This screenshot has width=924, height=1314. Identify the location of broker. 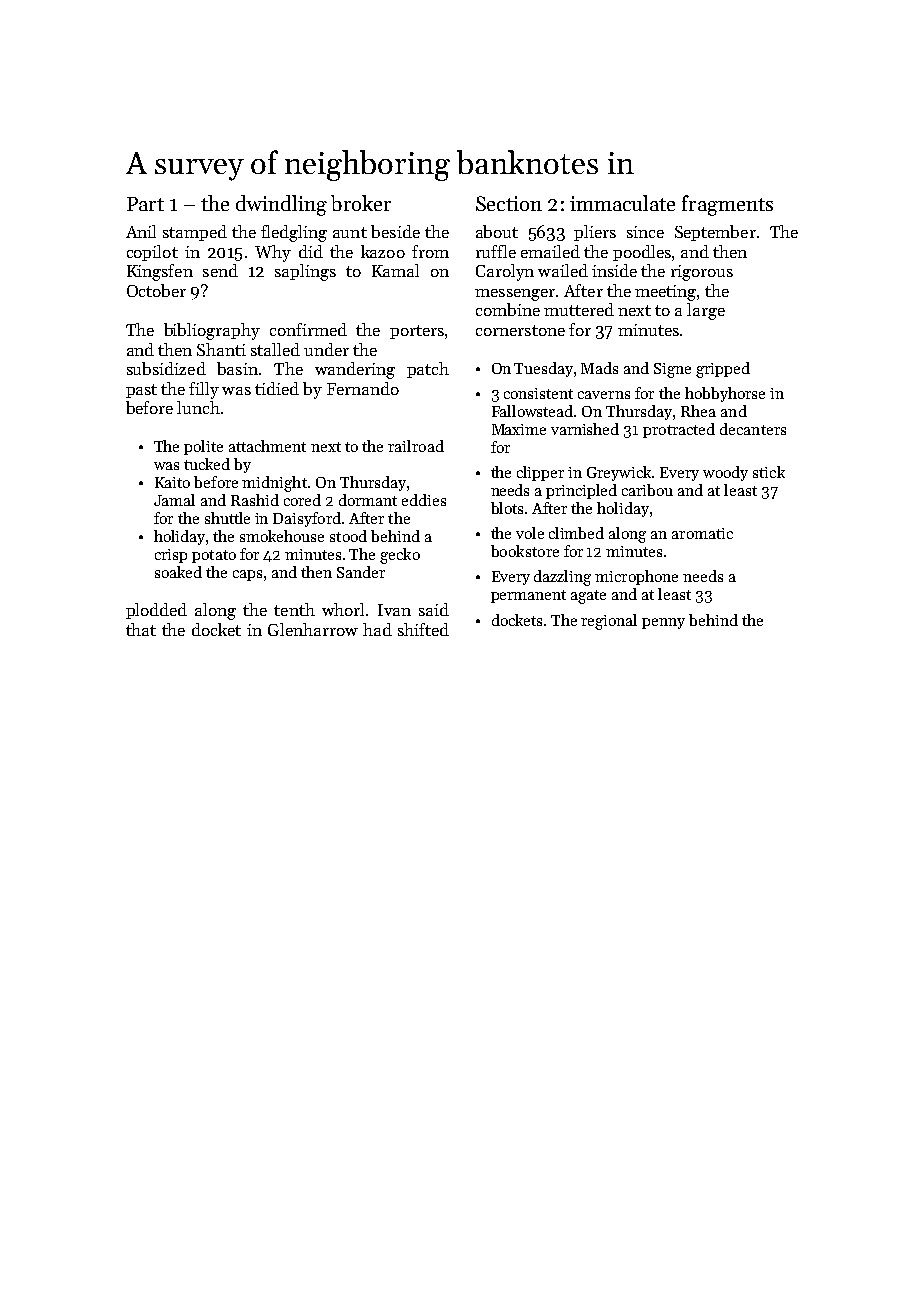
(361, 203).
